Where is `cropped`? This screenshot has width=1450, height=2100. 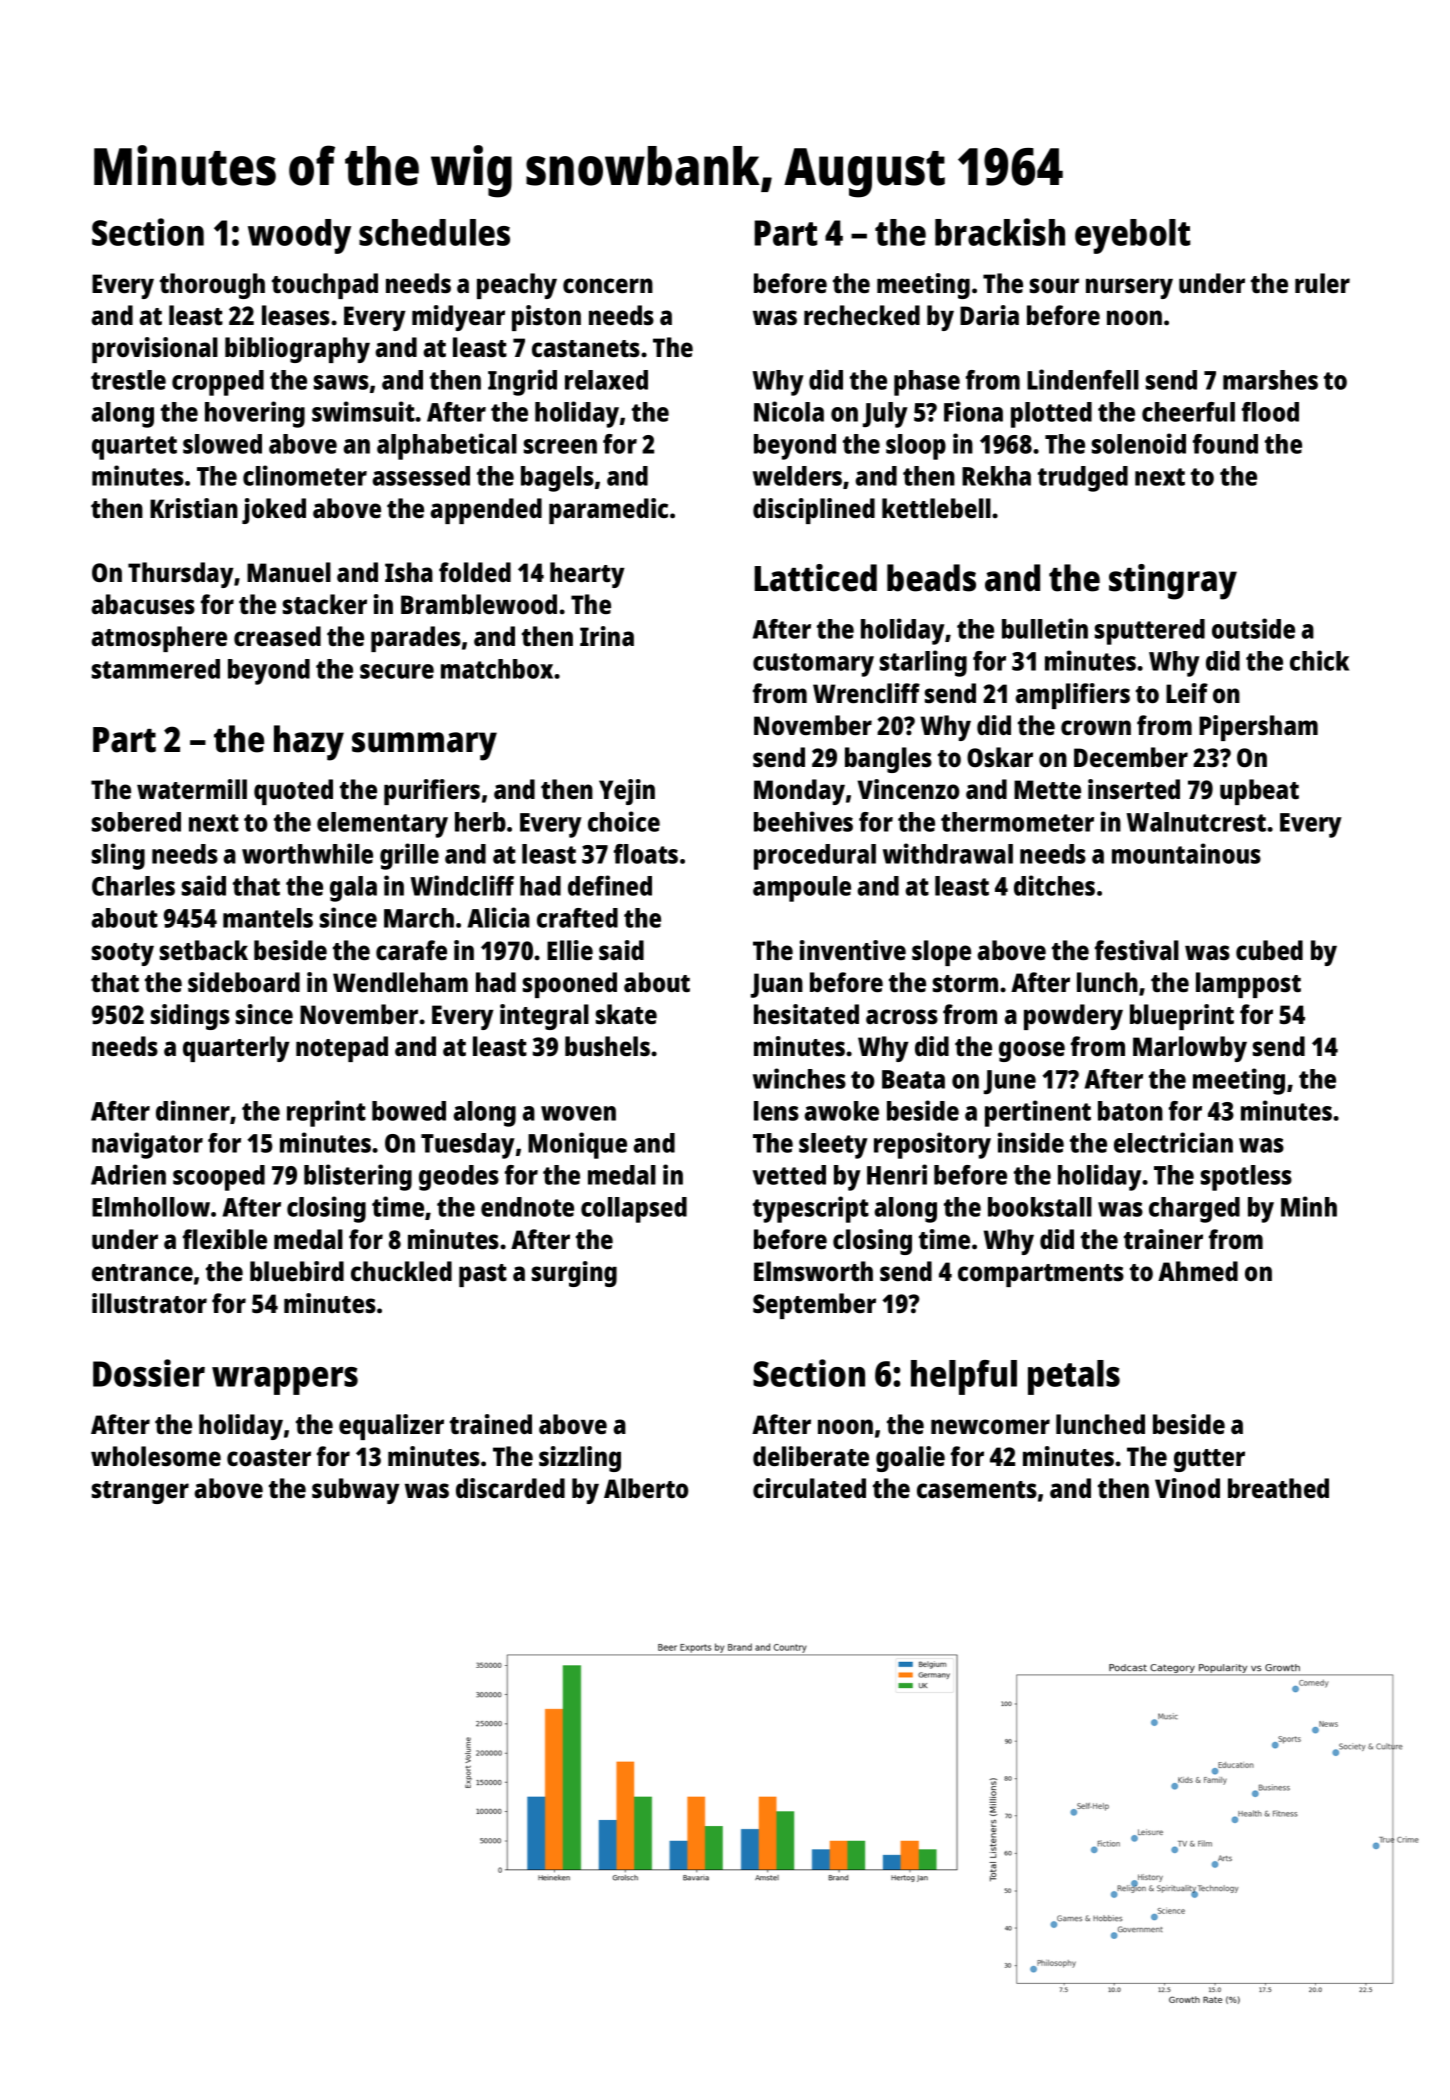 cropped is located at coordinates (218, 383).
